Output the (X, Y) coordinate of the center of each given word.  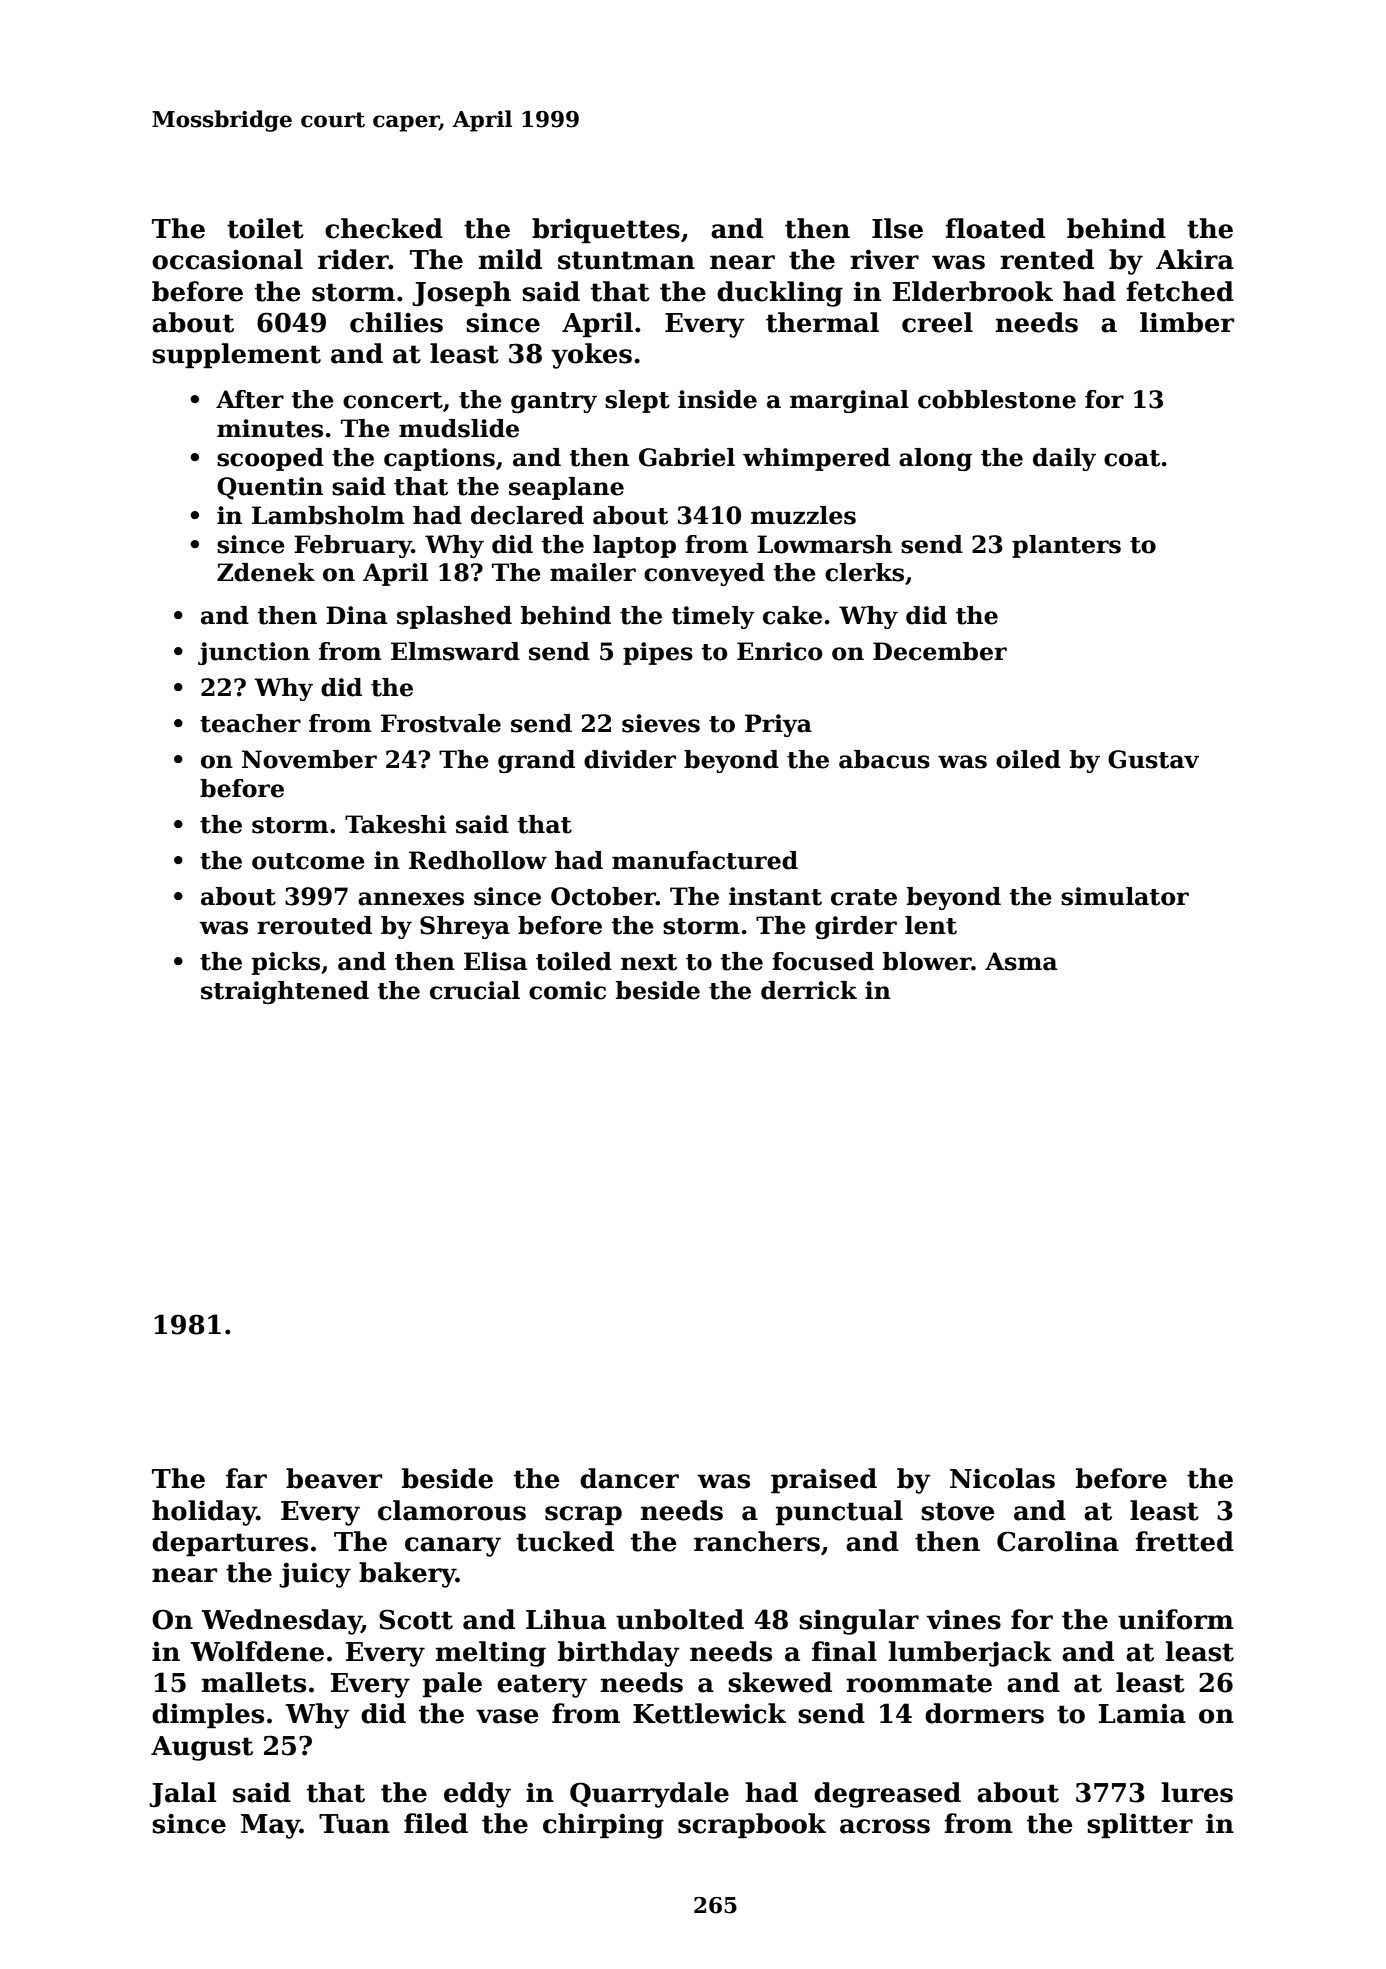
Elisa (495, 961)
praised (824, 1481)
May (270, 1826)
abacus (884, 759)
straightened (285, 992)
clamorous (452, 1510)
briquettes (606, 231)
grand (536, 761)
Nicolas (1002, 1478)
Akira (1195, 259)
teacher (250, 723)
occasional (227, 259)
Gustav (1153, 759)
